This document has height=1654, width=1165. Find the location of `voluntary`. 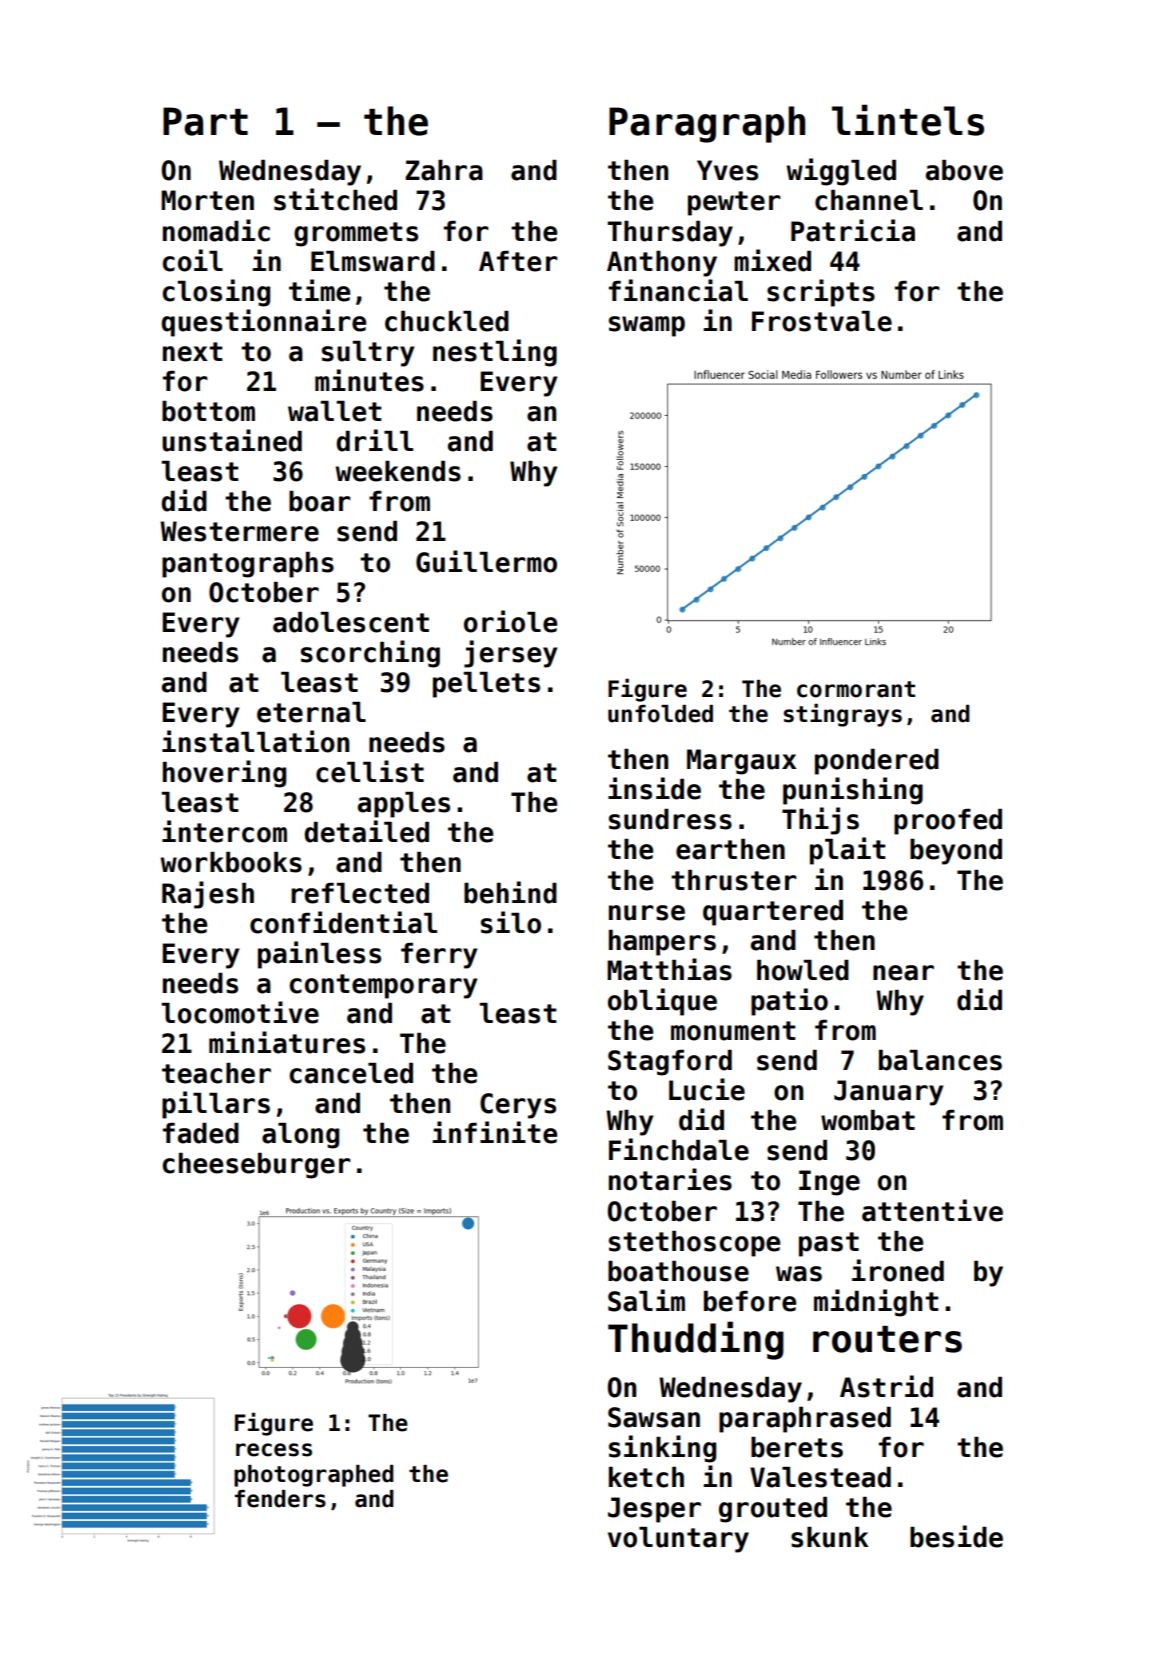

voluntary is located at coordinates (678, 1540).
